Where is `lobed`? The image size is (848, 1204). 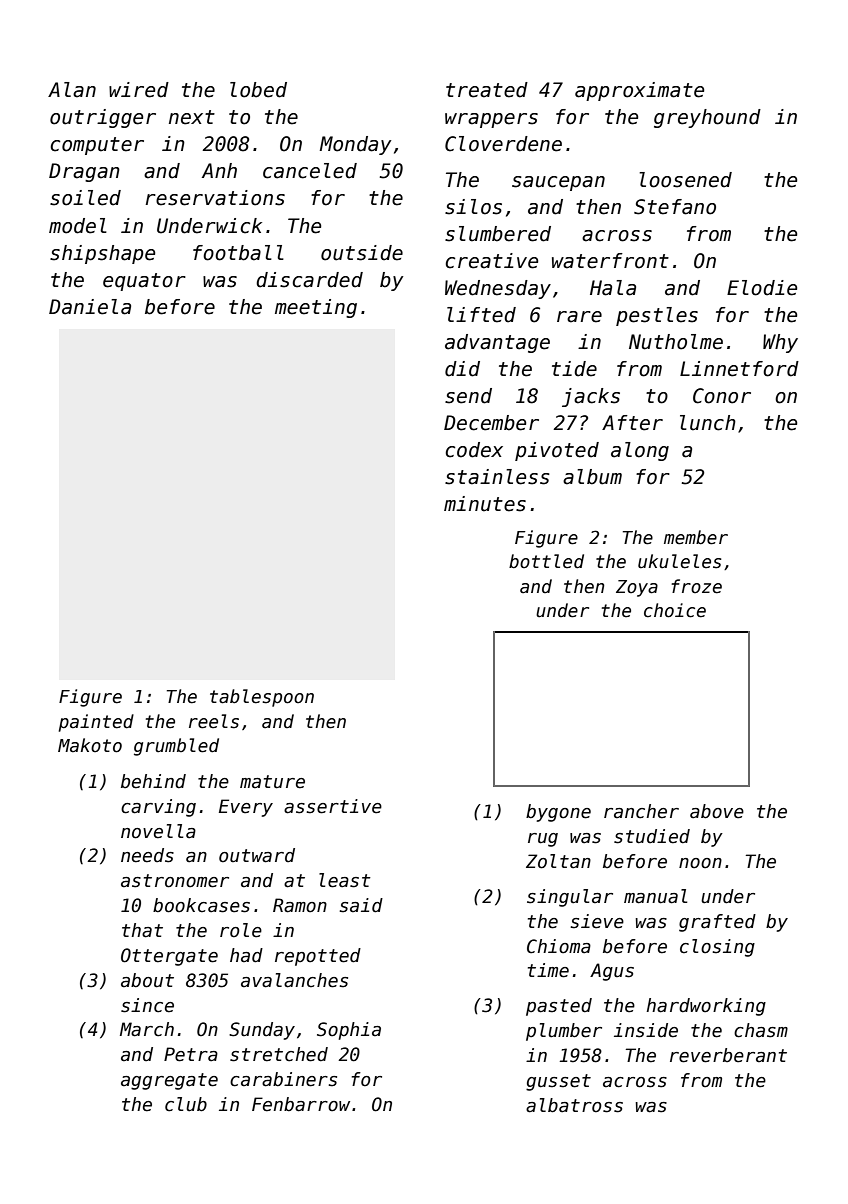
lobed is located at coordinates (258, 90).
